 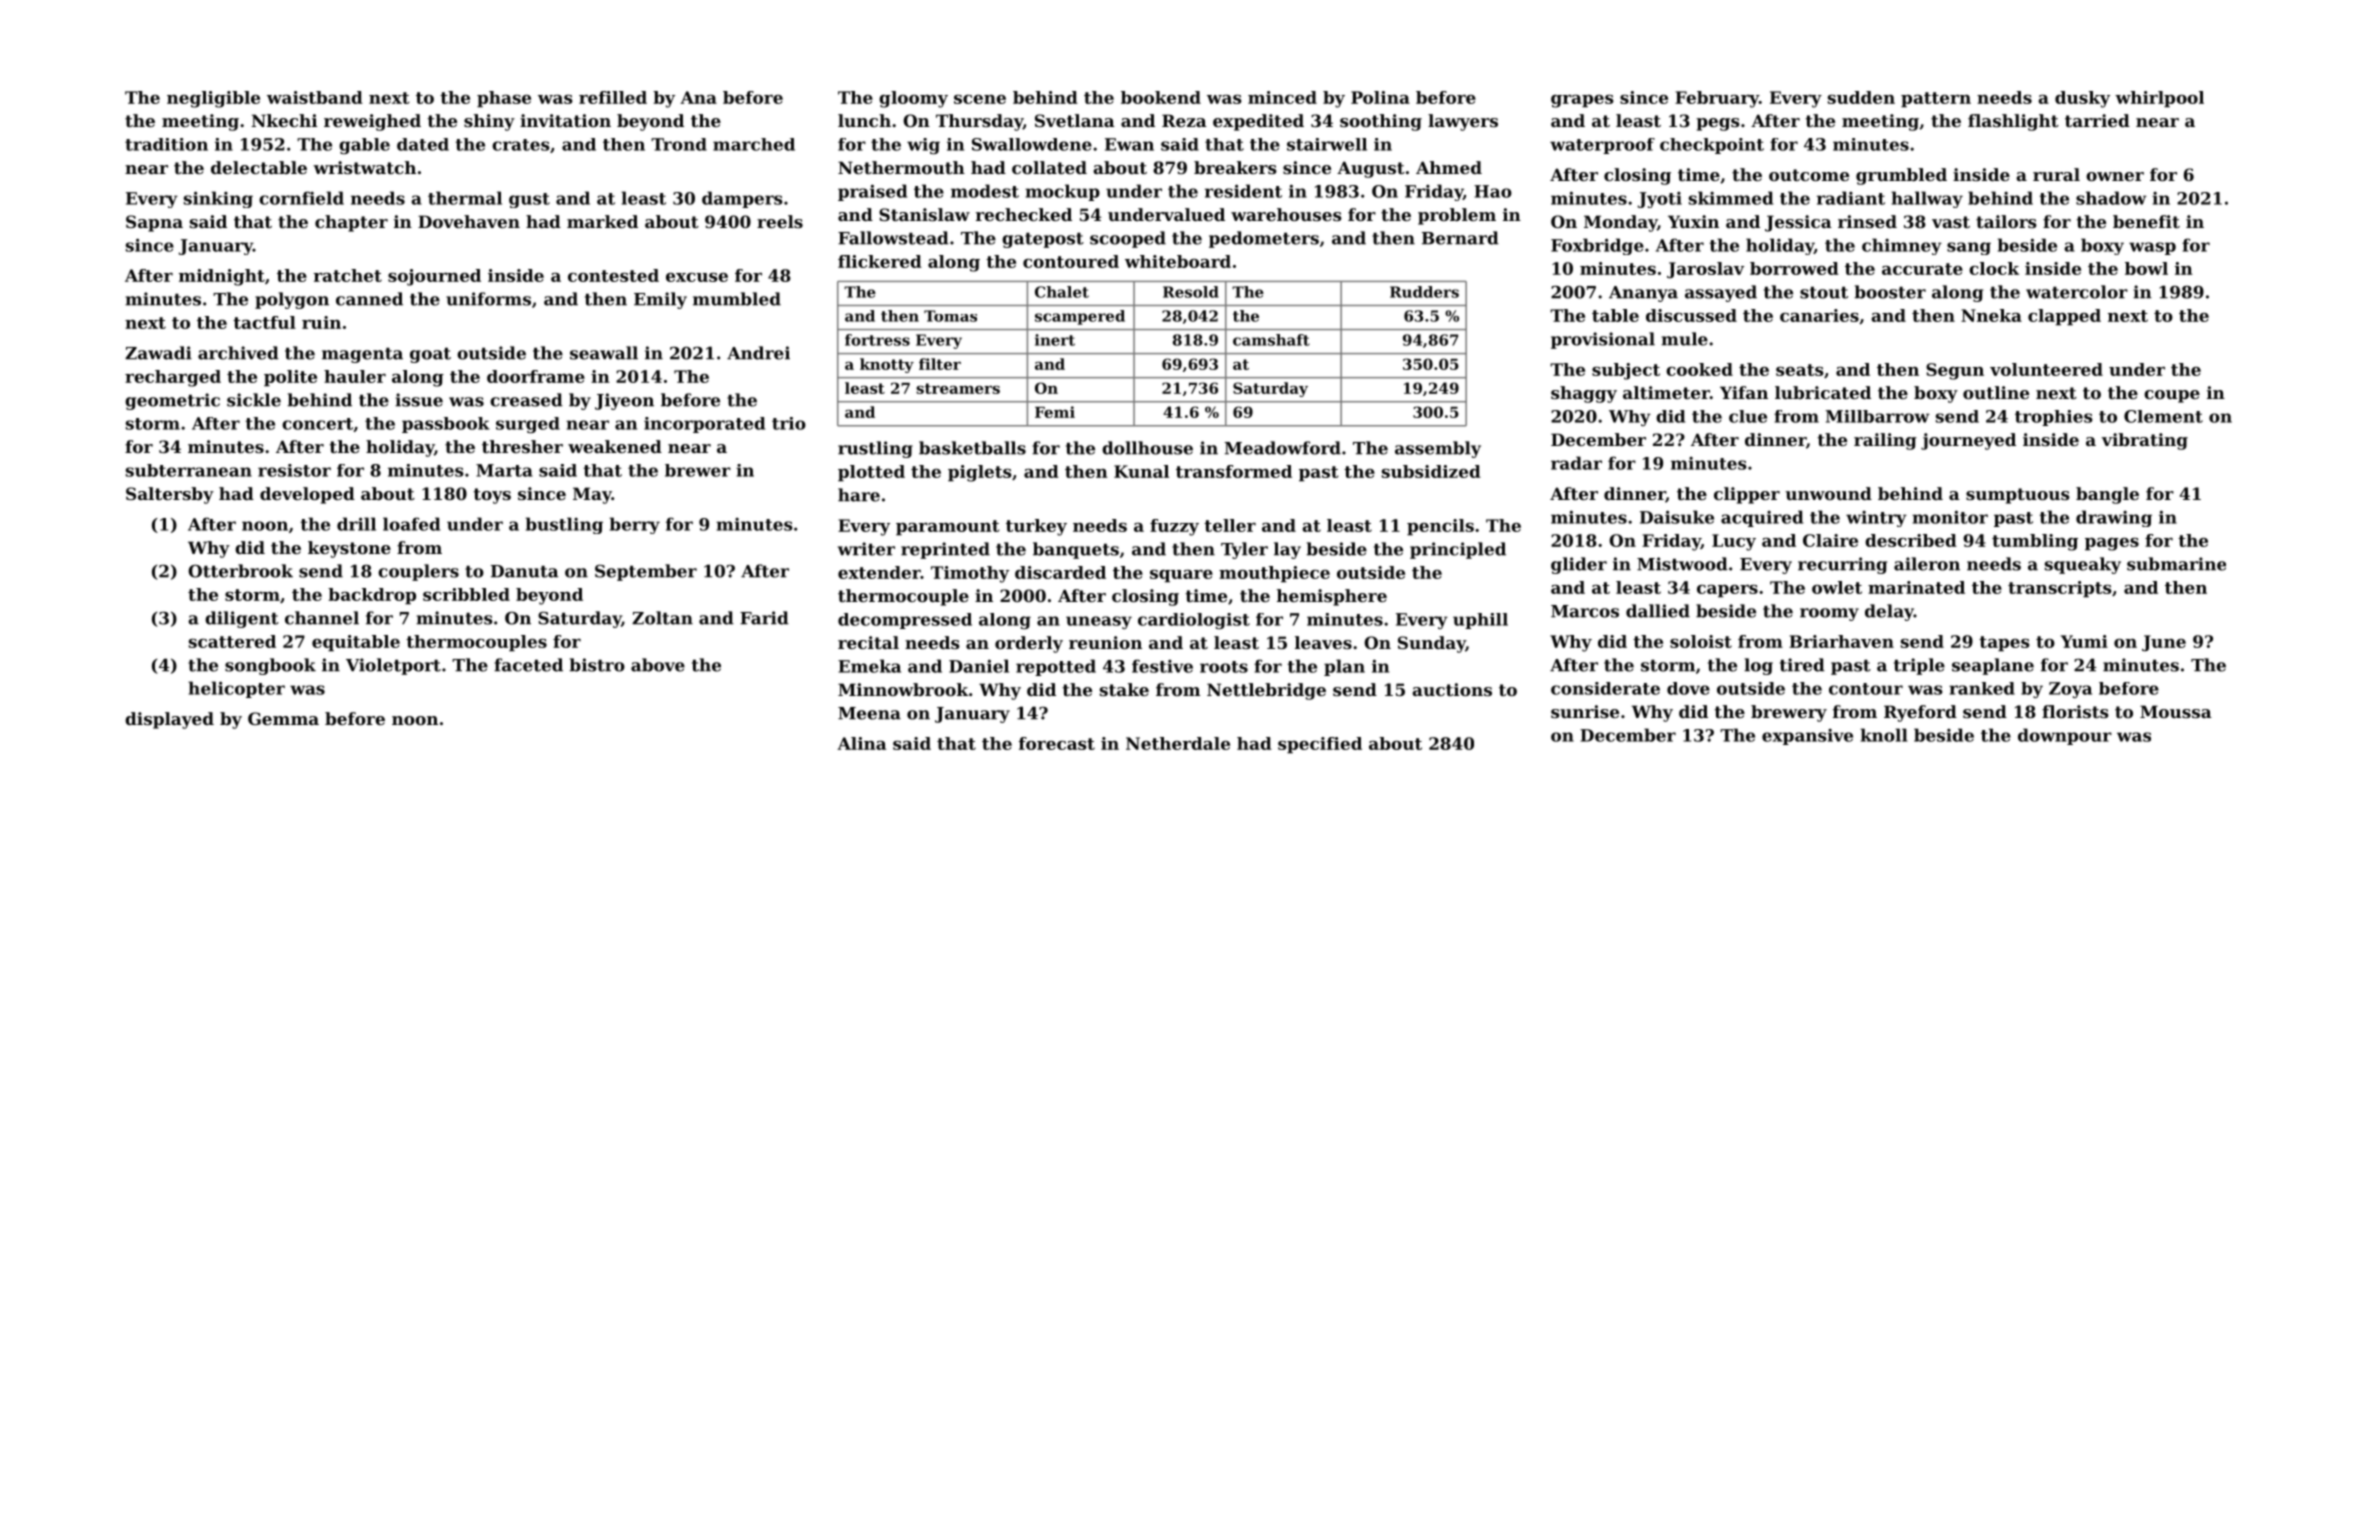 I want to click on Claire, so click(x=1830, y=540).
